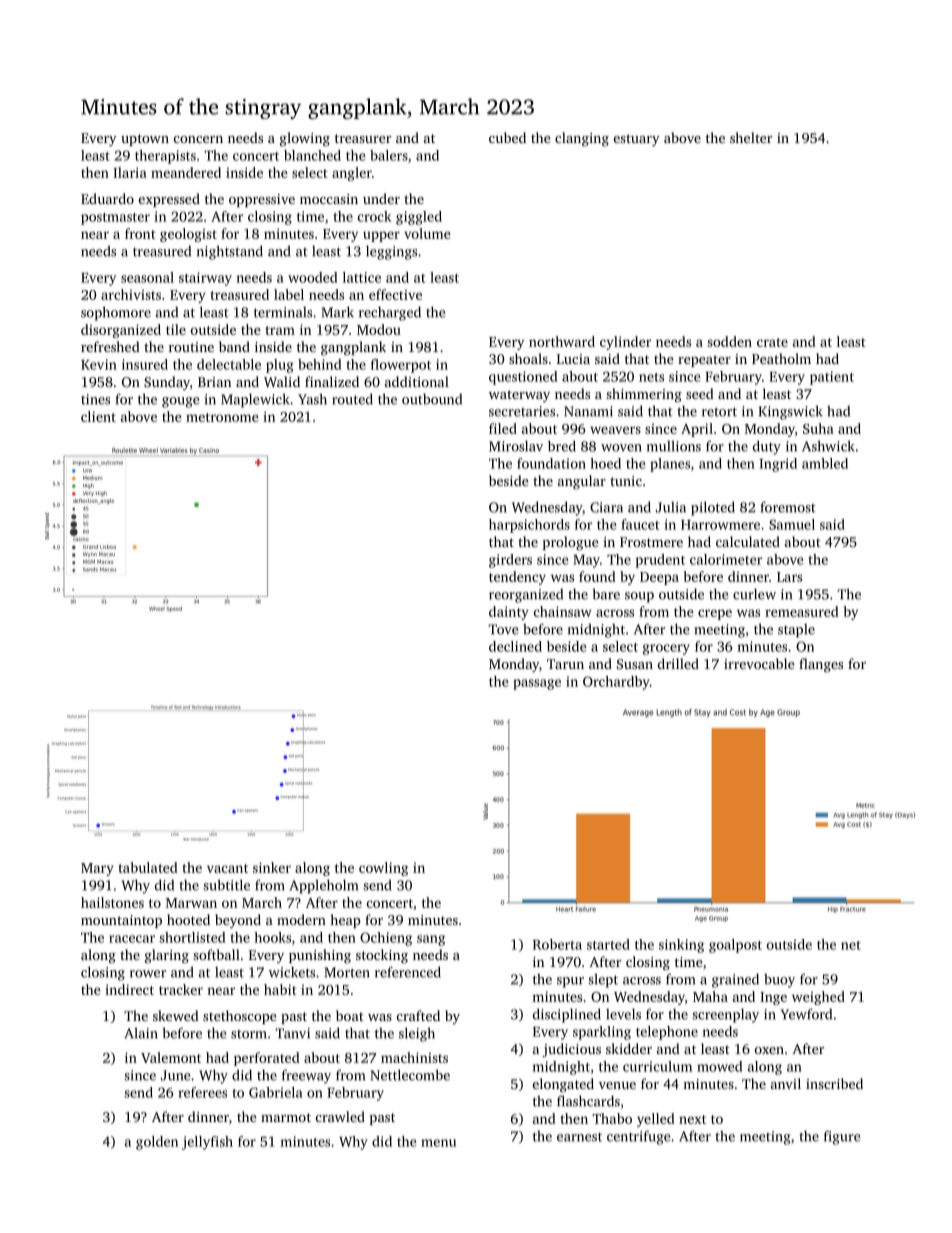 The image size is (952, 1233). Describe the element at coordinates (729, 341) in the page. I see `sodden` at that location.
